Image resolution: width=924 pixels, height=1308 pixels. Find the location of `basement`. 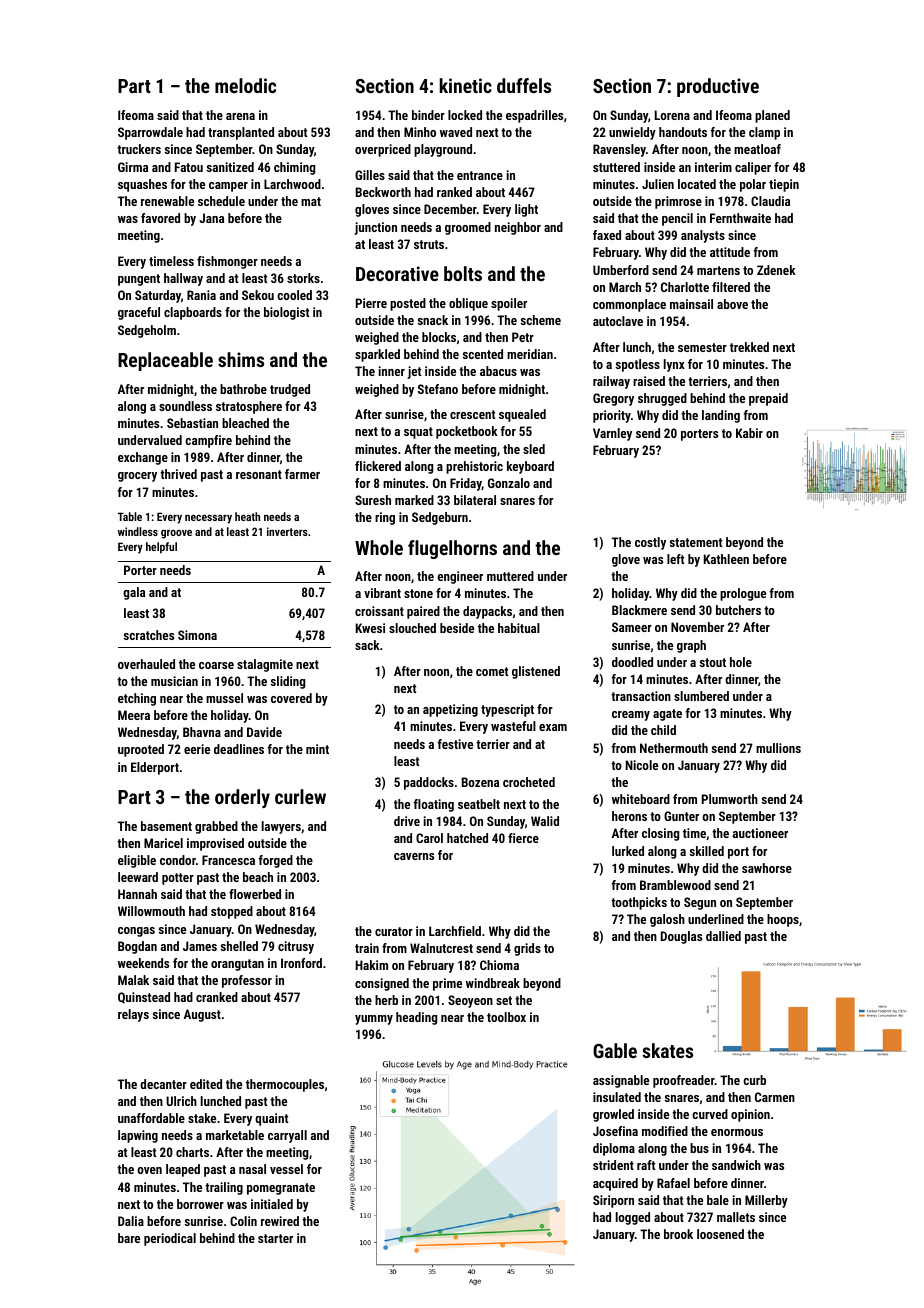

basement is located at coordinates (166, 826).
